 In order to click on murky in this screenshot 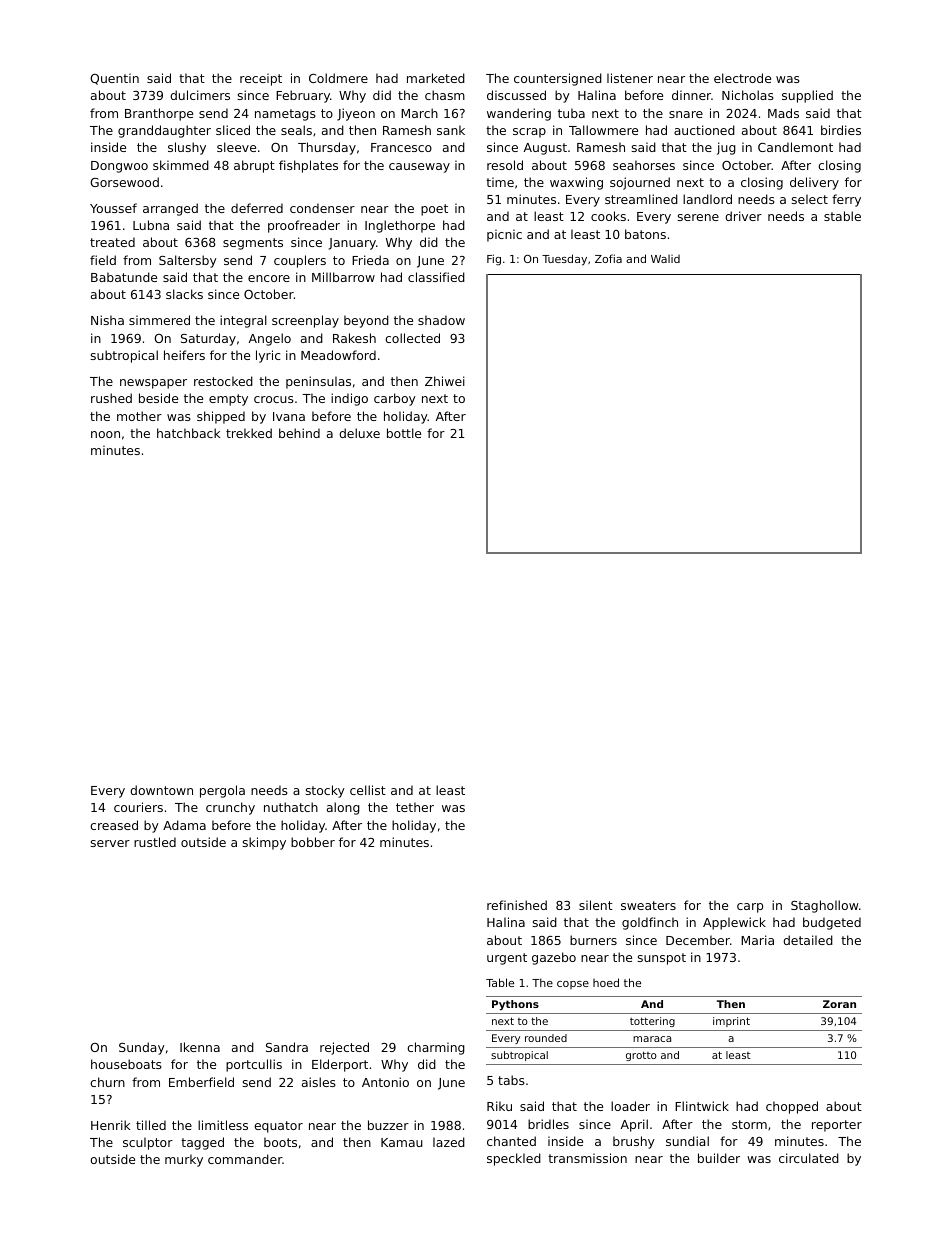, I will do `click(184, 1160)`.
